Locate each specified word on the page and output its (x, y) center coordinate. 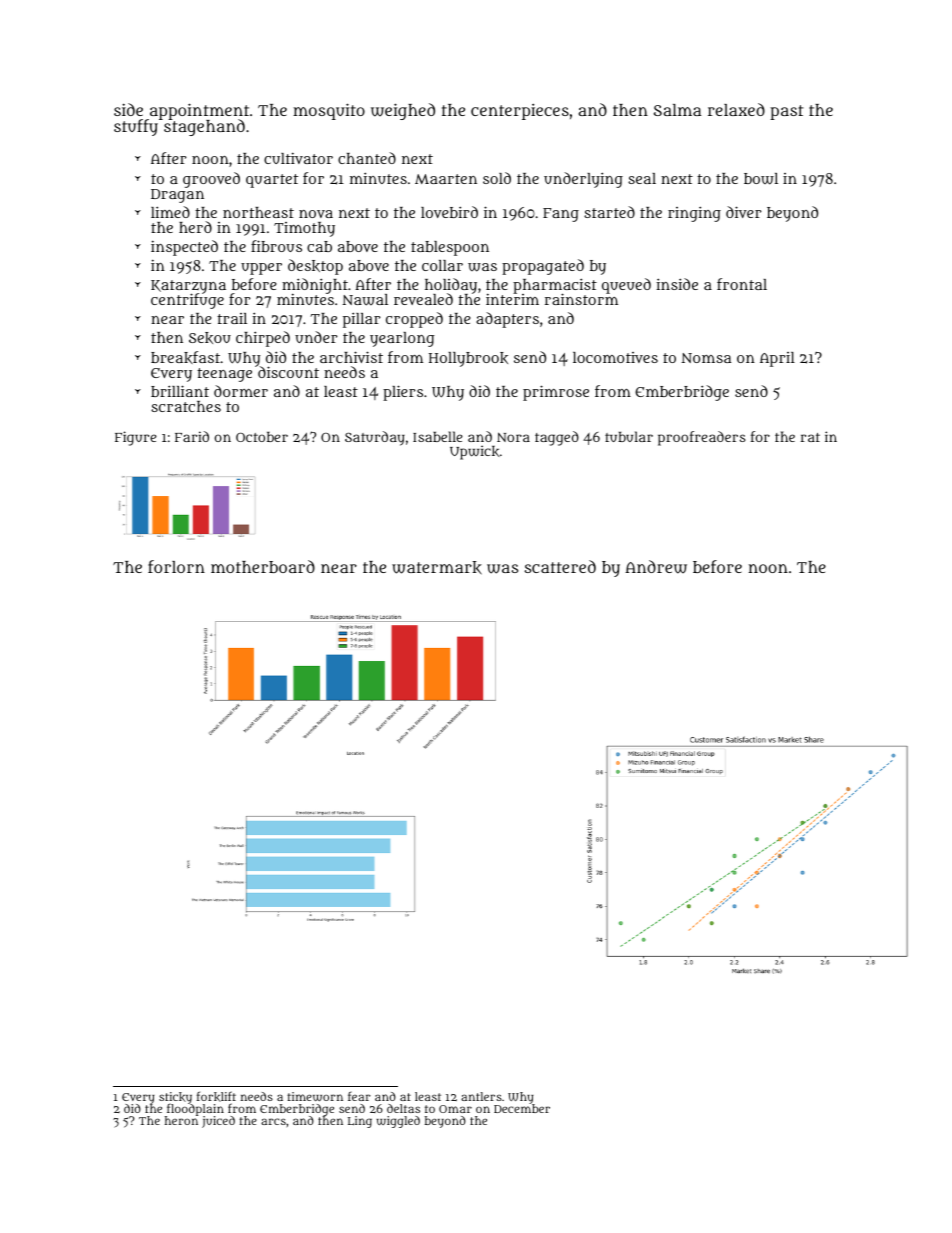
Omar (455, 1109)
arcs (273, 1121)
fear (359, 1096)
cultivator (298, 158)
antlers (481, 1096)
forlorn (176, 566)
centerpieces (520, 112)
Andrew (656, 567)
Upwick (474, 452)
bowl (761, 179)
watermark (437, 568)
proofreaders (702, 438)
